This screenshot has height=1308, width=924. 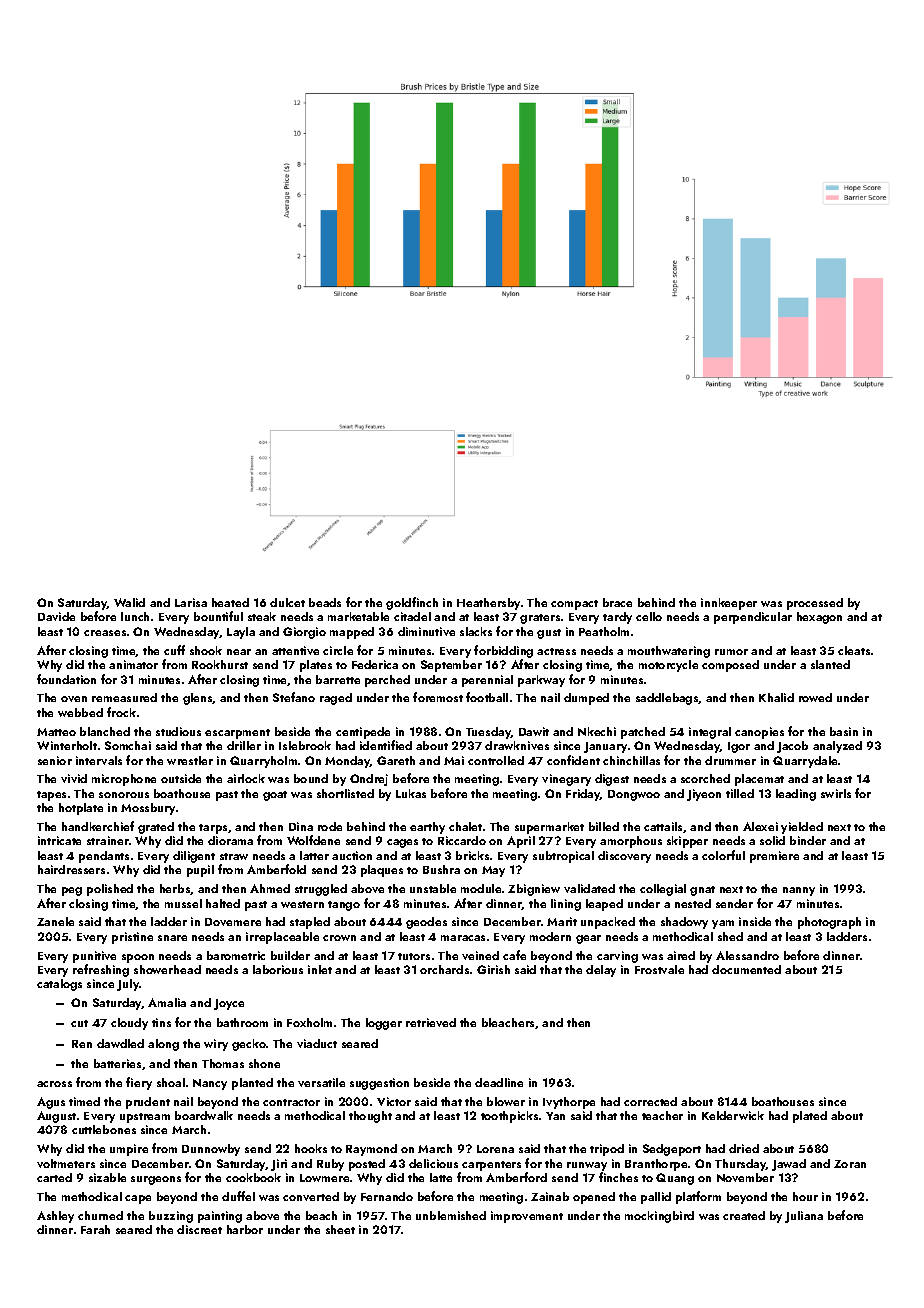 I want to click on Amalia, so click(x=167, y=1002).
